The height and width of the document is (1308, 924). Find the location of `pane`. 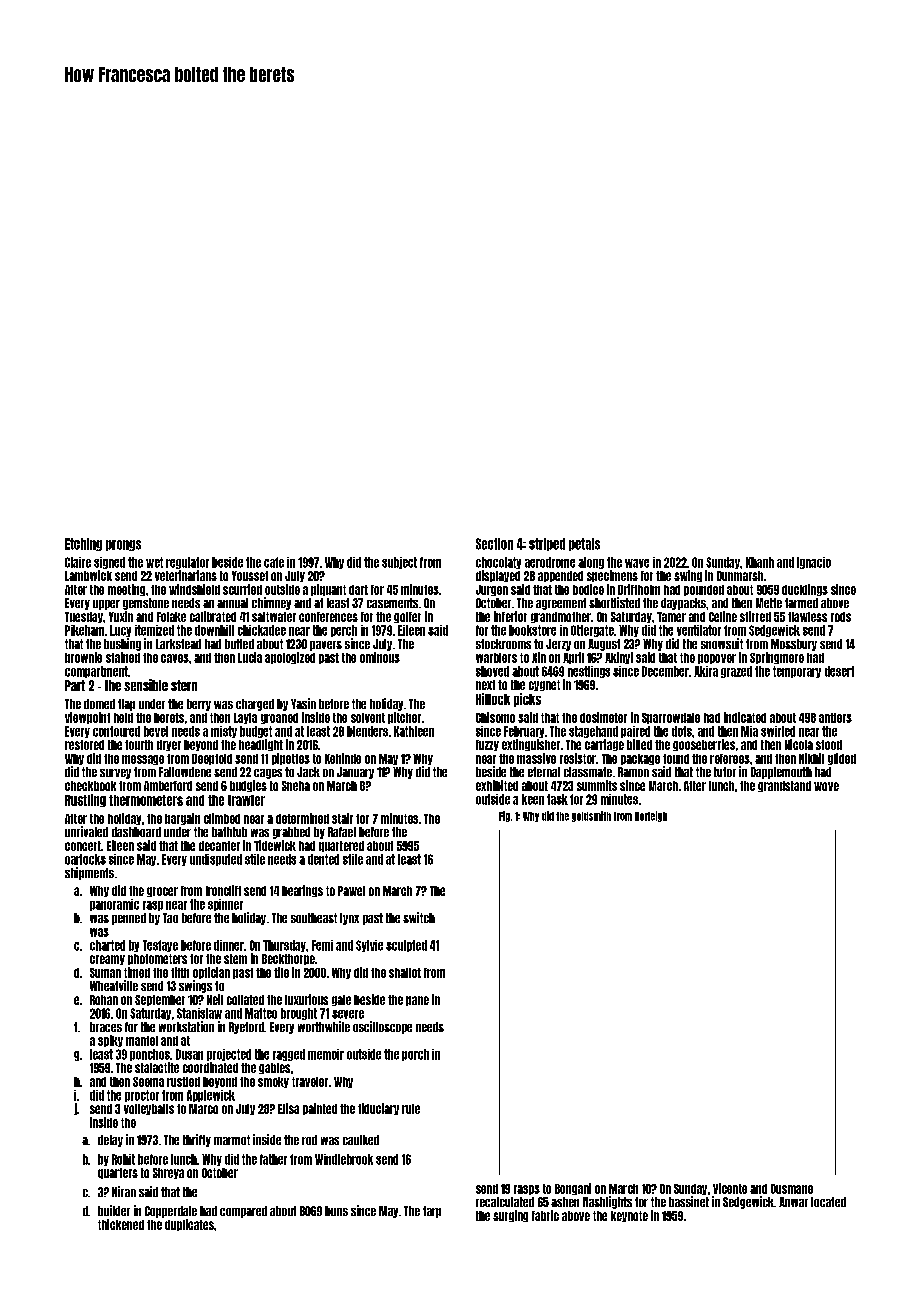

pane is located at coordinates (417, 1001).
